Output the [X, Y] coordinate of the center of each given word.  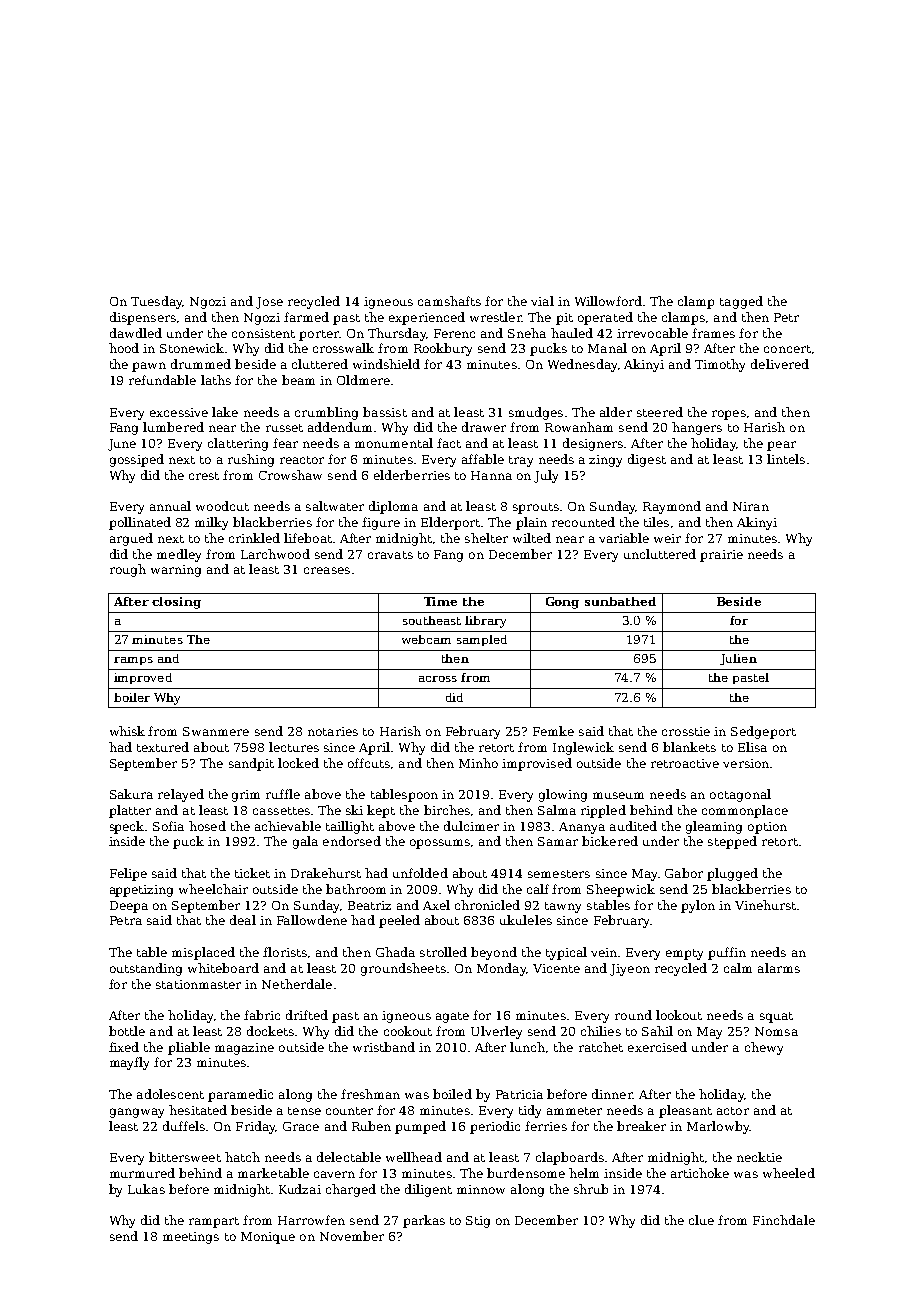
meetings [191, 1238]
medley [179, 555]
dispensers [143, 318]
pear [781, 446]
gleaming [714, 827]
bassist [385, 412]
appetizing [141, 891]
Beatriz [369, 905]
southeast [432, 620]
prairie [721, 556]
